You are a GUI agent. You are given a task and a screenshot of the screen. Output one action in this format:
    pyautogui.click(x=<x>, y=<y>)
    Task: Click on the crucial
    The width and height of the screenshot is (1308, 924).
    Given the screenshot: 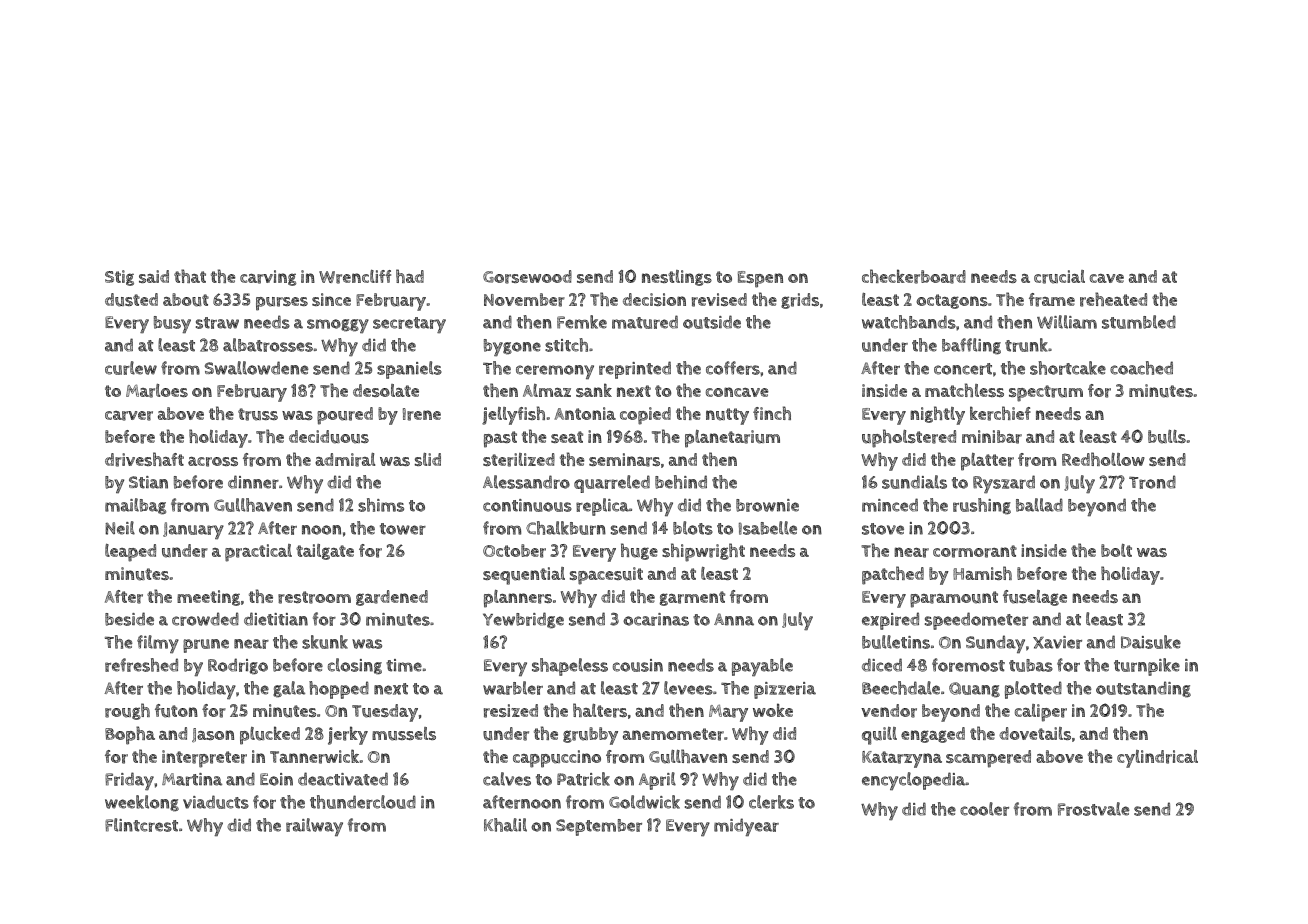 What is the action you would take?
    pyautogui.click(x=1059, y=277)
